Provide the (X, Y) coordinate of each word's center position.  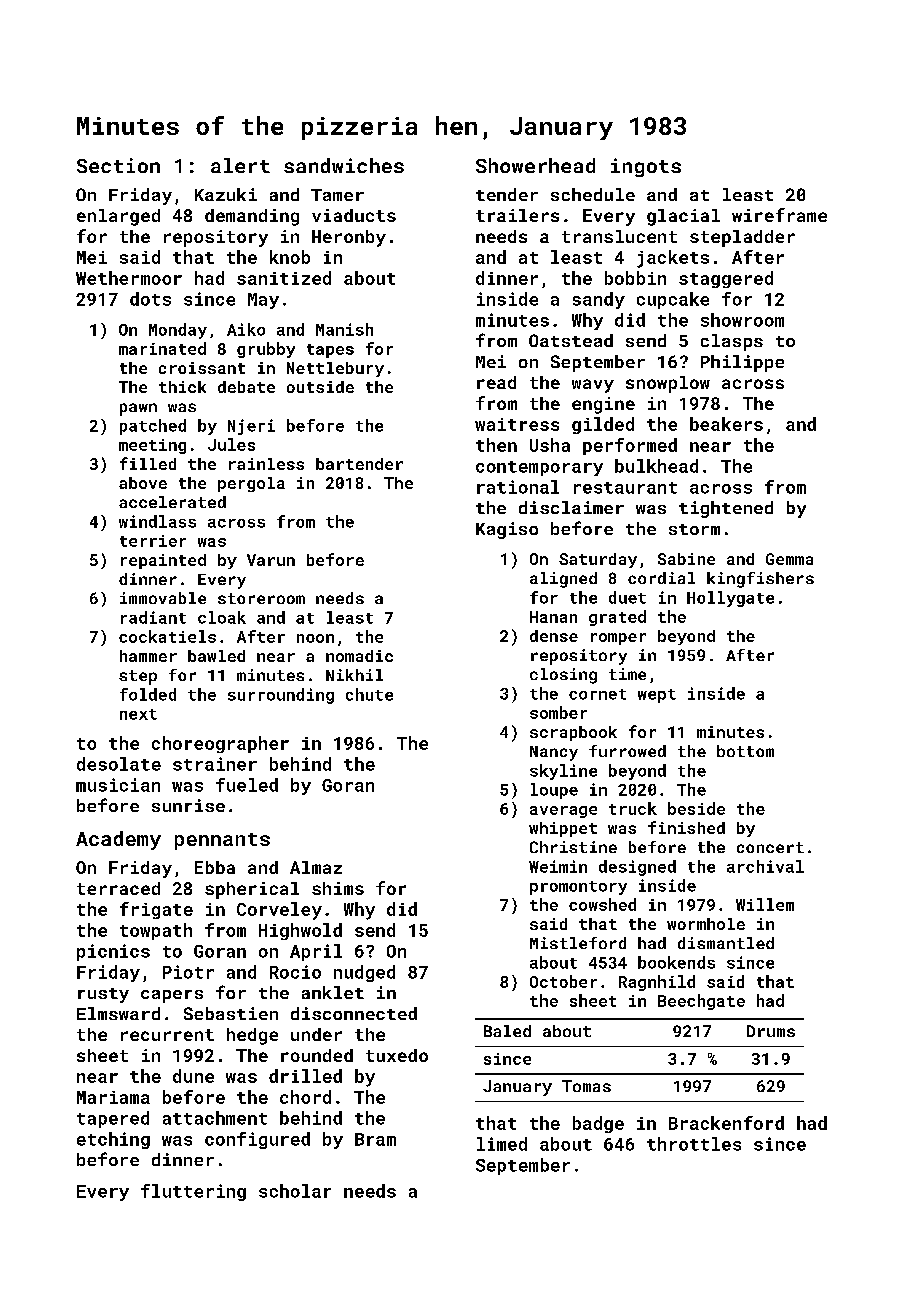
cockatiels (167, 636)
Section (118, 165)
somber (558, 712)
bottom (745, 751)
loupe (554, 791)
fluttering (193, 1192)
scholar (295, 1191)
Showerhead (535, 165)
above (143, 483)
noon (315, 638)
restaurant (625, 488)
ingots (646, 167)
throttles (694, 1144)
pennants (222, 841)
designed (637, 868)
